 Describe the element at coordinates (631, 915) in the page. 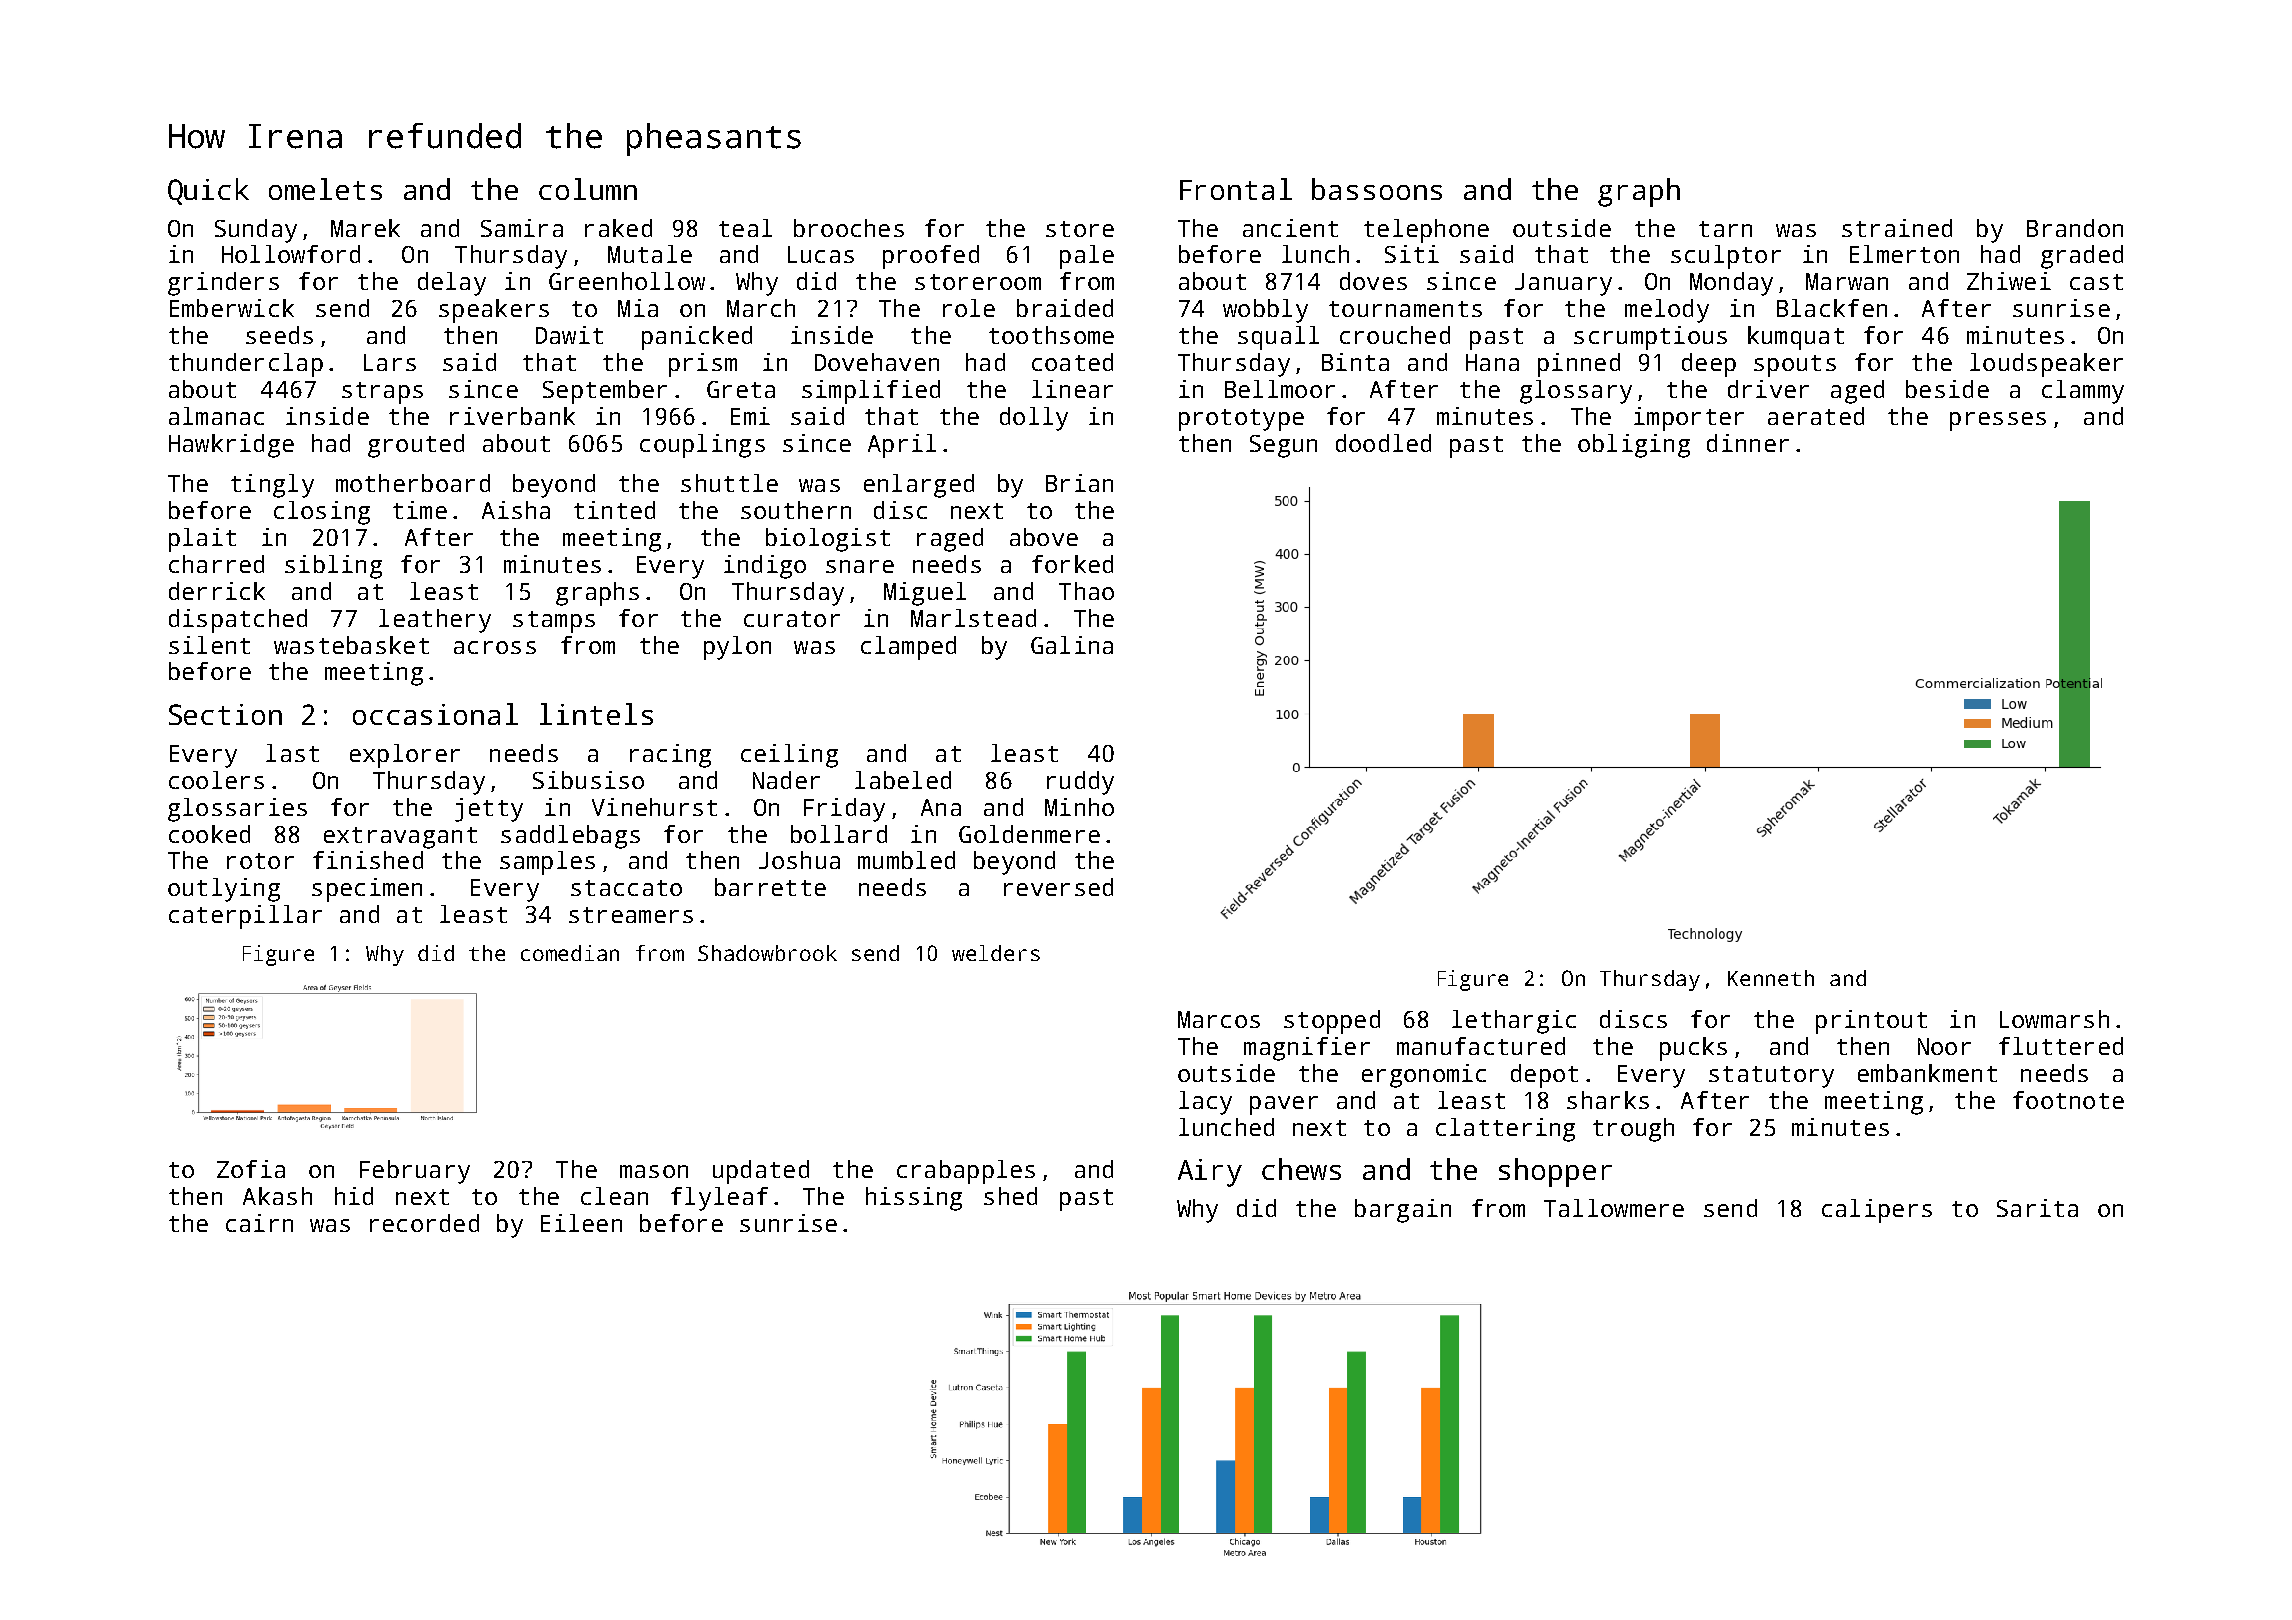

I see `streamers` at that location.
